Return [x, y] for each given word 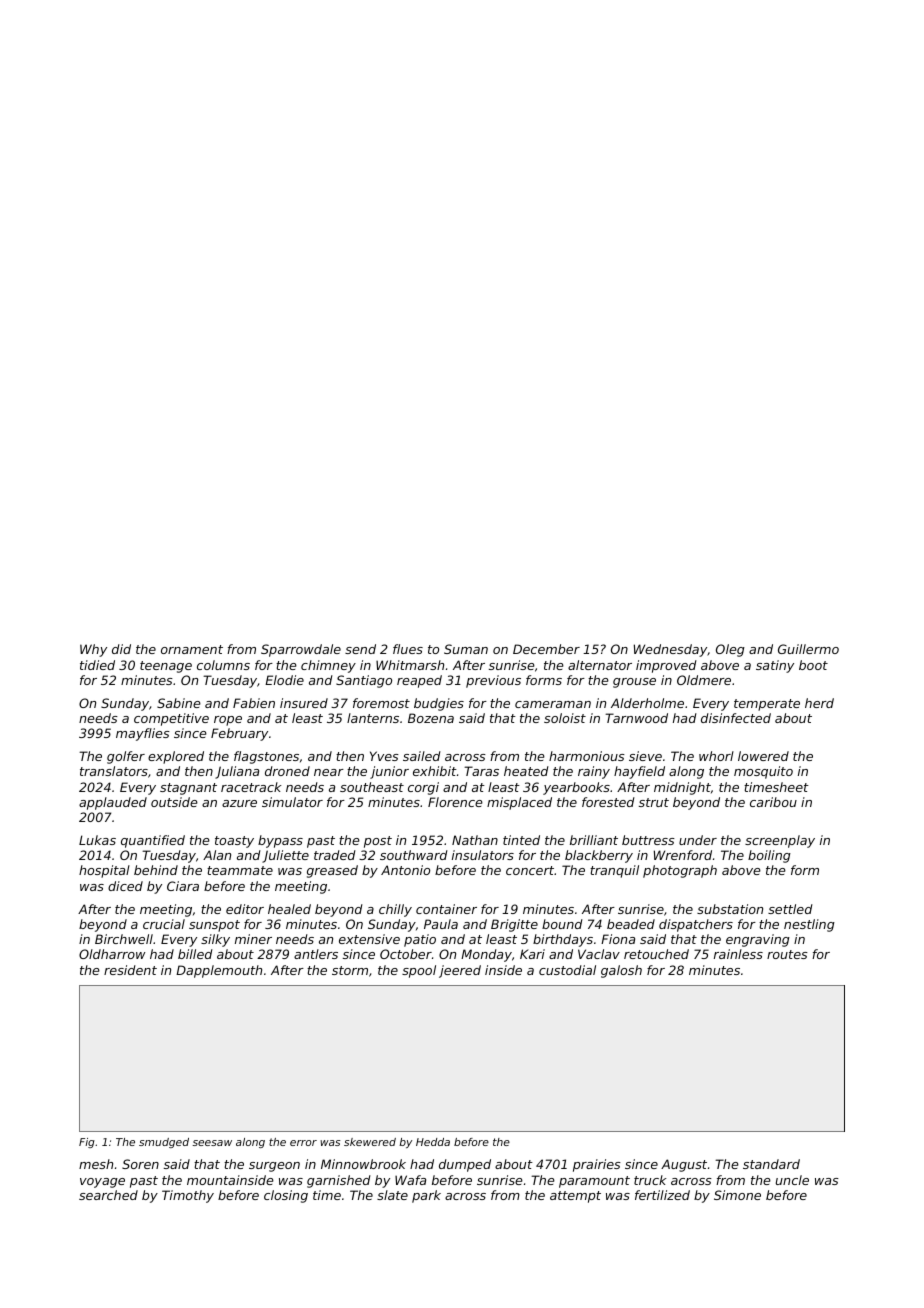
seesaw [212, 1143]
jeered [460, 971]
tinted [521, 840]
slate [392, 1195]
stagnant [188, 789]
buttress [648, 840]
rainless [738, 954]
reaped [419, 681]
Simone [737, 1195]
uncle [792, 1180]
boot [813, 665]
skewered [370, 1142]
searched [108, 1195]
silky [215, 940]
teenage [166, 667]
